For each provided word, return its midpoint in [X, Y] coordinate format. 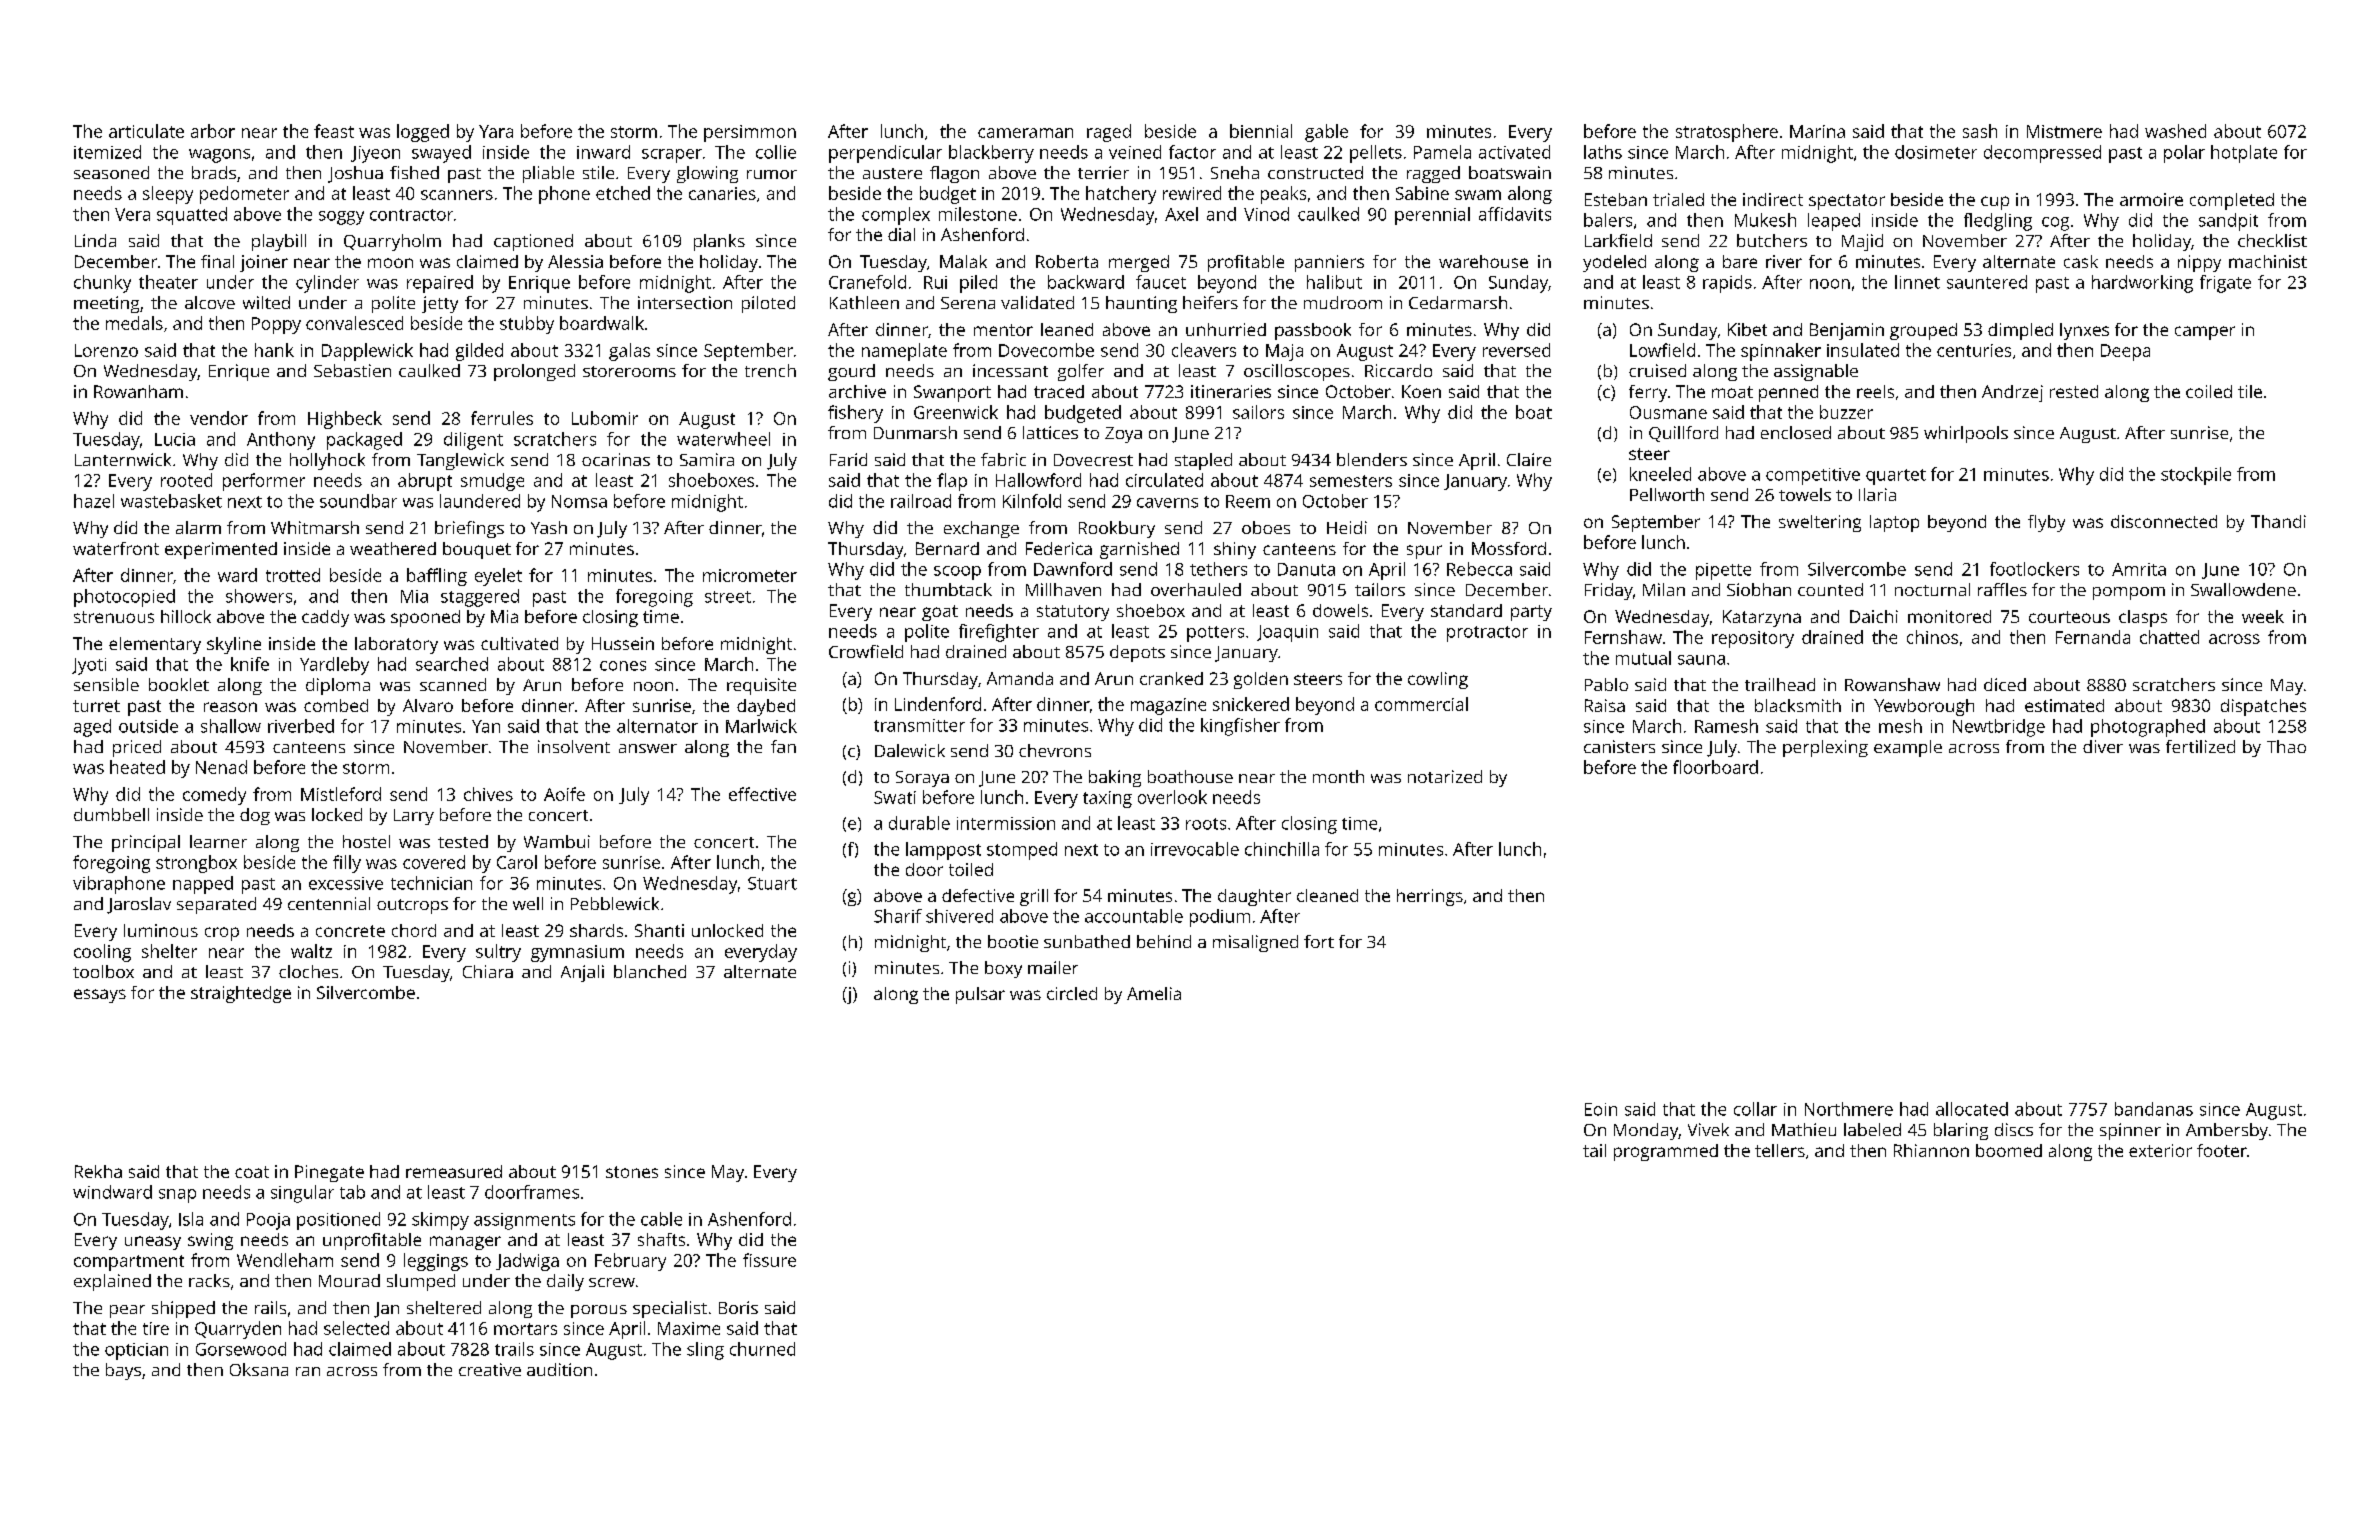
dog [255, 816]
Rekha [98, 1171]
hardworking [2142, 284]
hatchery [1121, 195]
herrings [1430, 897]
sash [1980, 131]
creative [490, 1369]
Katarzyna [1762, 618]
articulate [146, 131]
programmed [1666, 1152]
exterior [2160, 1150]
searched [452, 664]
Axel [1181, 214]
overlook [1172, 797]
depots [1137, 653]
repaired [440, 284]
